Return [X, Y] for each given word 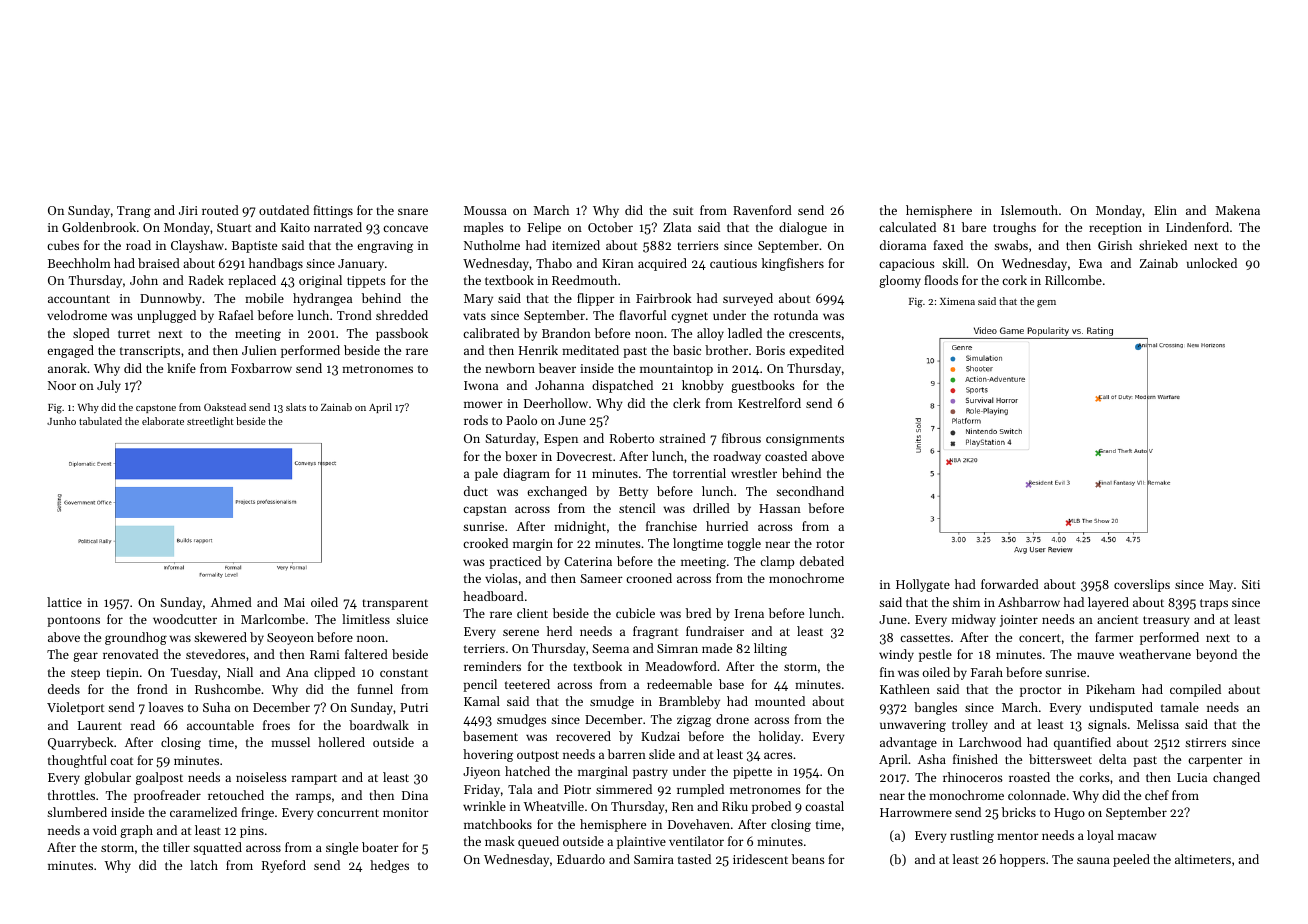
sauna [1093, 860]
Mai [294, 602]
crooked [485, 543]
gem [1046, 304]
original [320, 281]
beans [808, 859]
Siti [1251, 584]
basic [687, 350]
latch [204, 865]
